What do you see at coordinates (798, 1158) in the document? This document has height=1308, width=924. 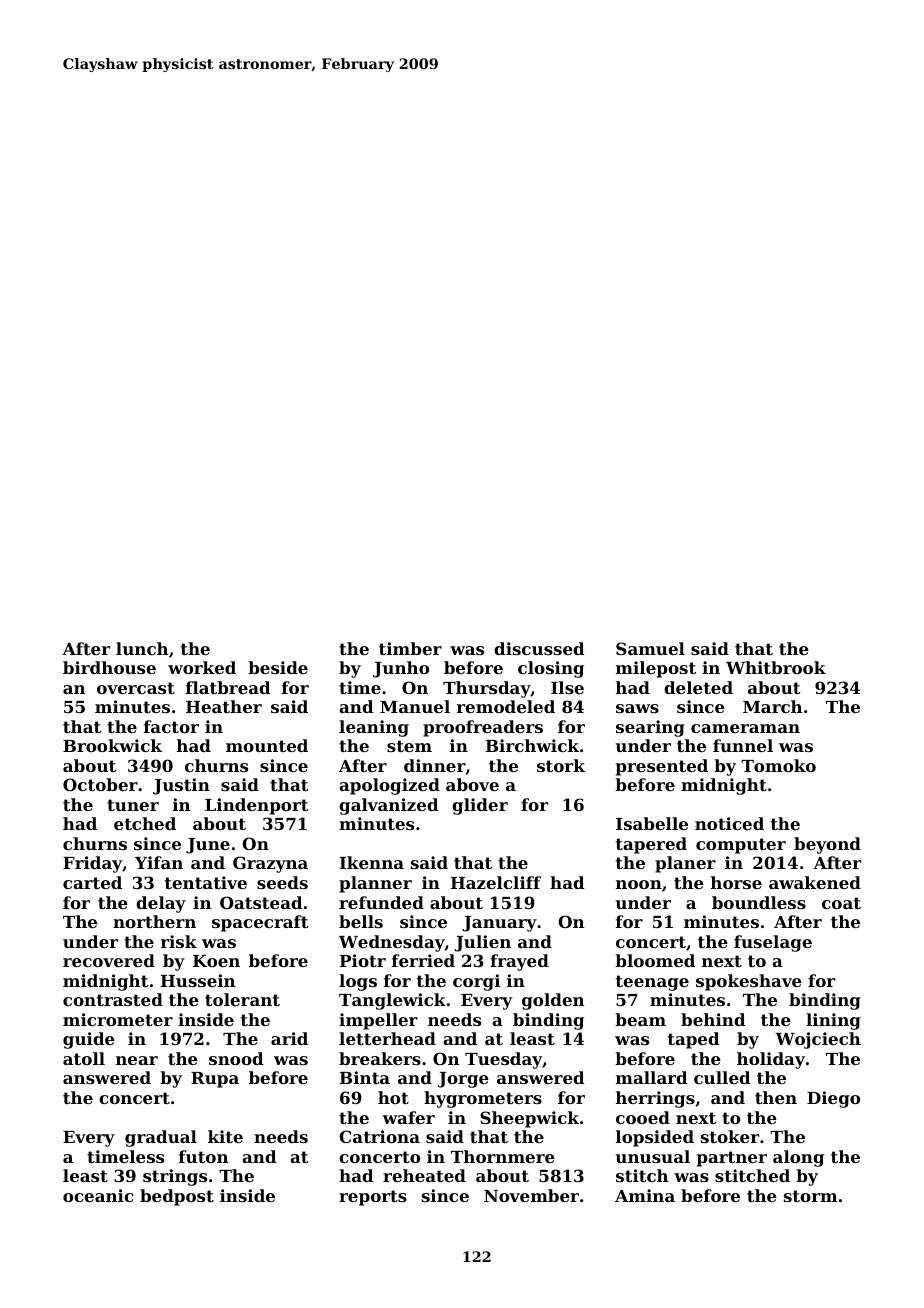 I see `along` at bounding box center [798, 1158].
